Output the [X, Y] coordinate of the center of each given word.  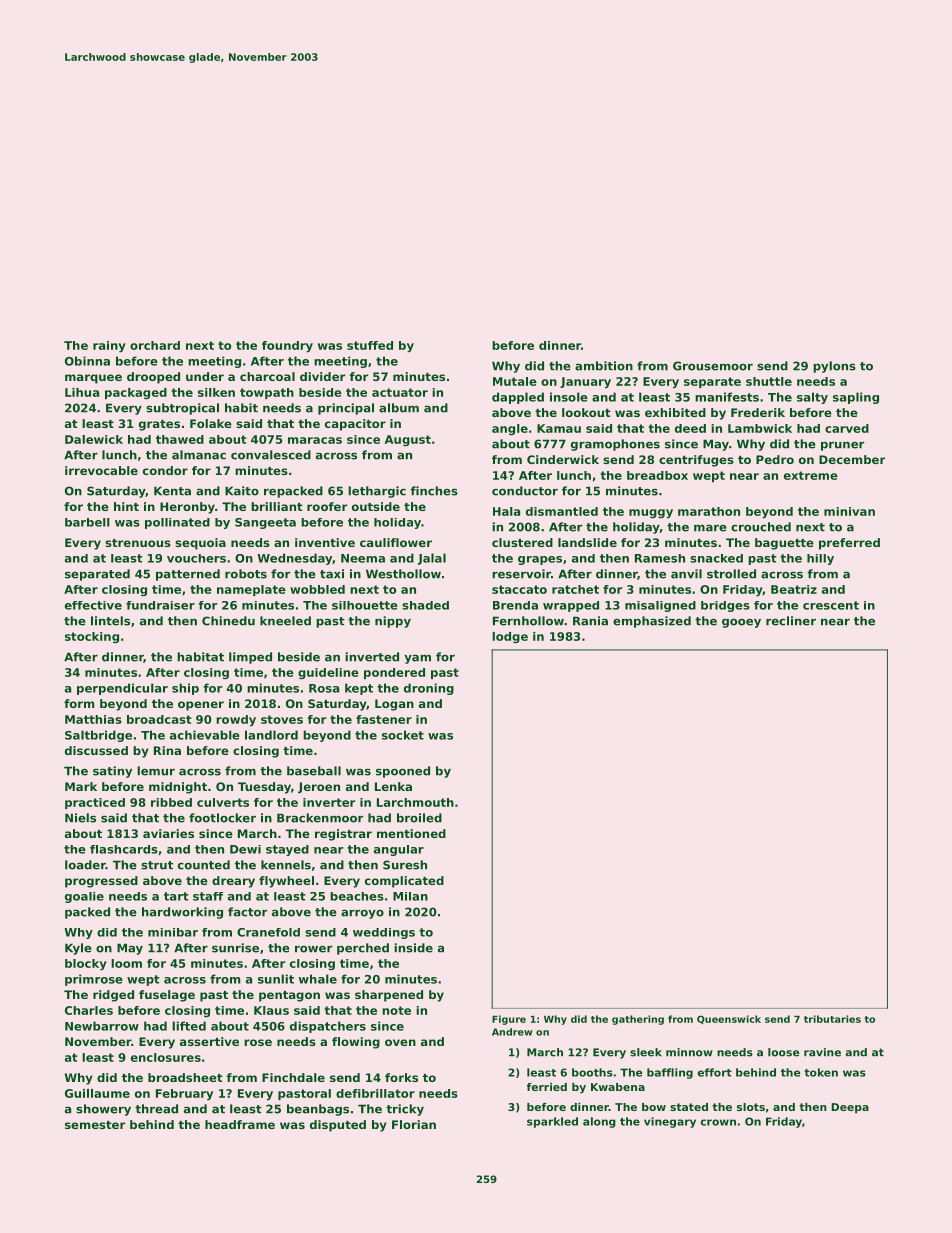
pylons [834, 367]
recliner [791, 621]
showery [103, 1110]
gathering [638, 1020]
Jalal [432, 559]
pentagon [289, 996]
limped [250, 658]
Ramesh [660, 558]
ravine [822, 1052]
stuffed [370, 345]
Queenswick [729, 1019]
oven [400, 1042]
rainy [109, 347]
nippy [393, 622]
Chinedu [228, 621]
